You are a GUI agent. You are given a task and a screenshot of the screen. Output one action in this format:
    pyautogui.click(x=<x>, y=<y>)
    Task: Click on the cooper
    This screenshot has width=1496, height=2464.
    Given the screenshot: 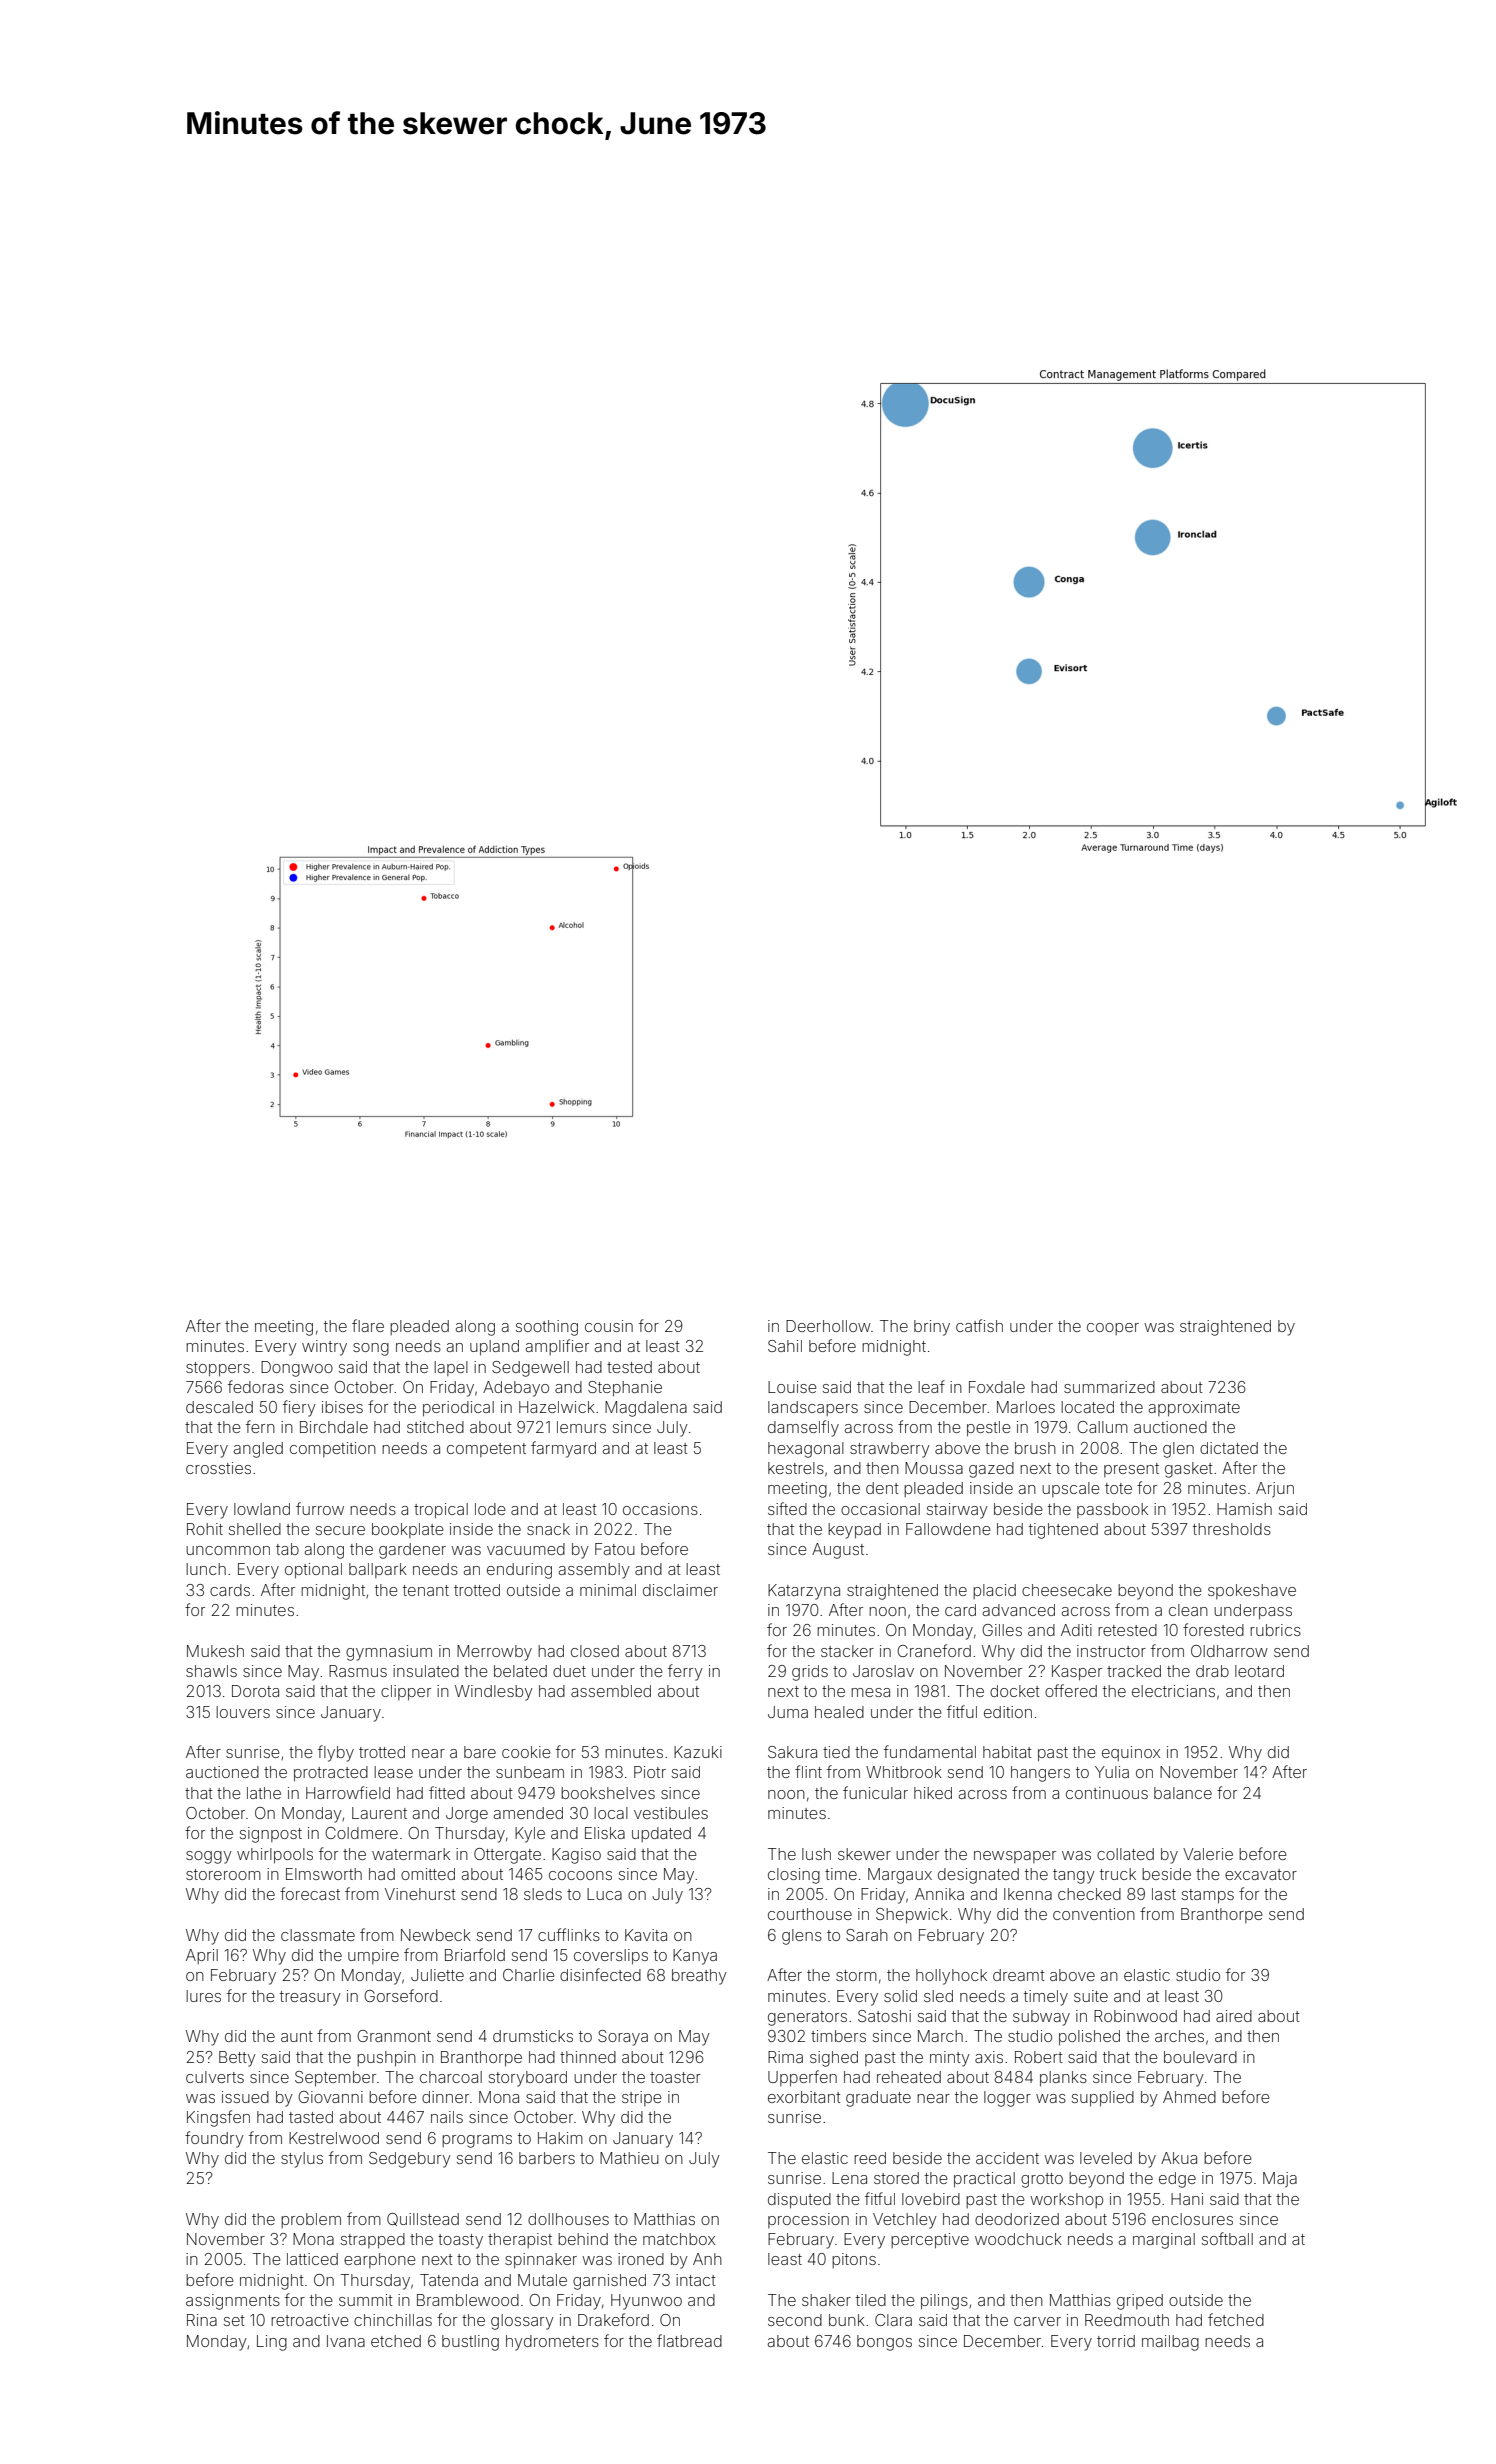 What is the action you would take?
    pyautogui.click(x=1113, y=1329)
